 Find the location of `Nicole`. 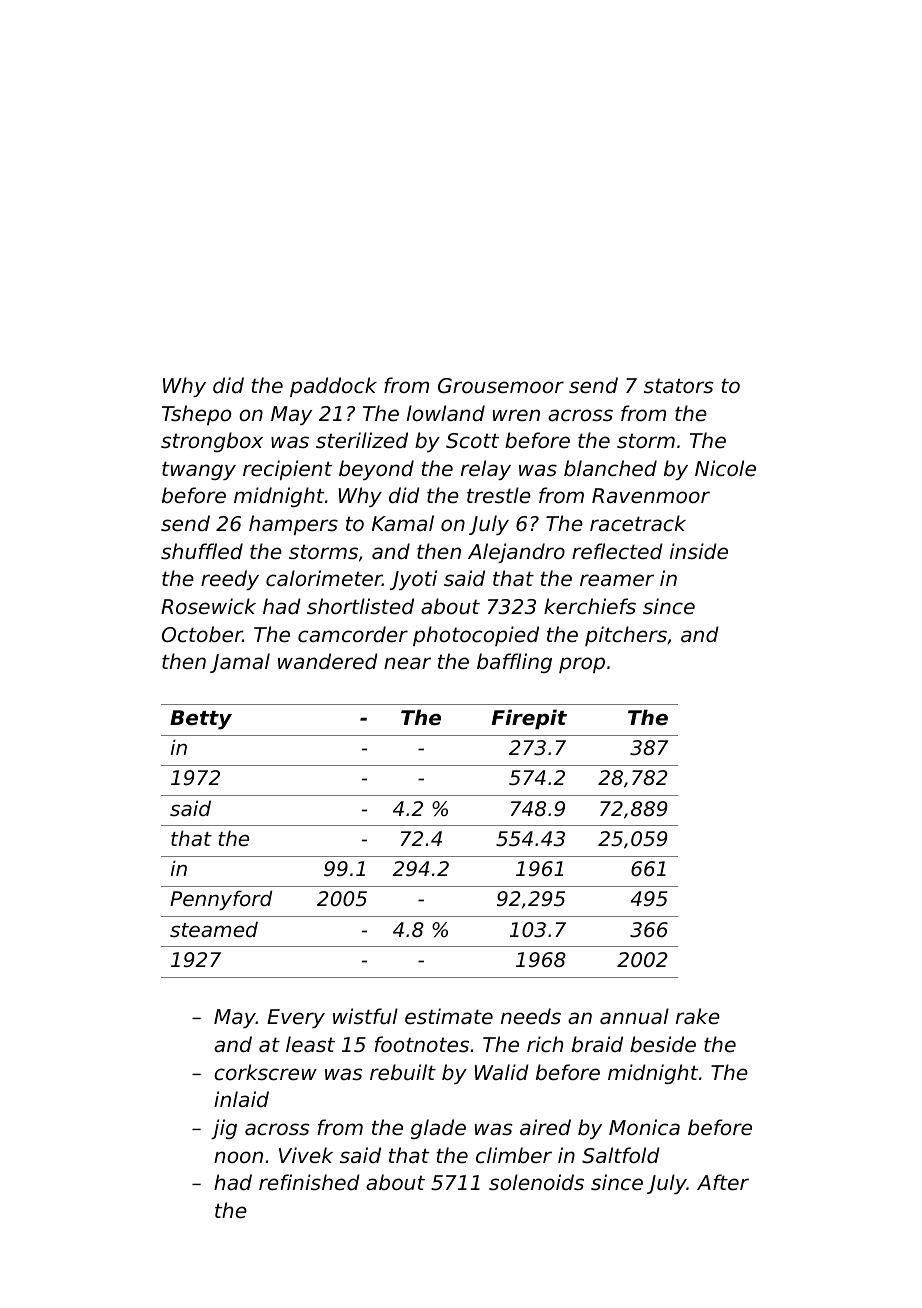

Nicole is located at coordinates (725, 468).
